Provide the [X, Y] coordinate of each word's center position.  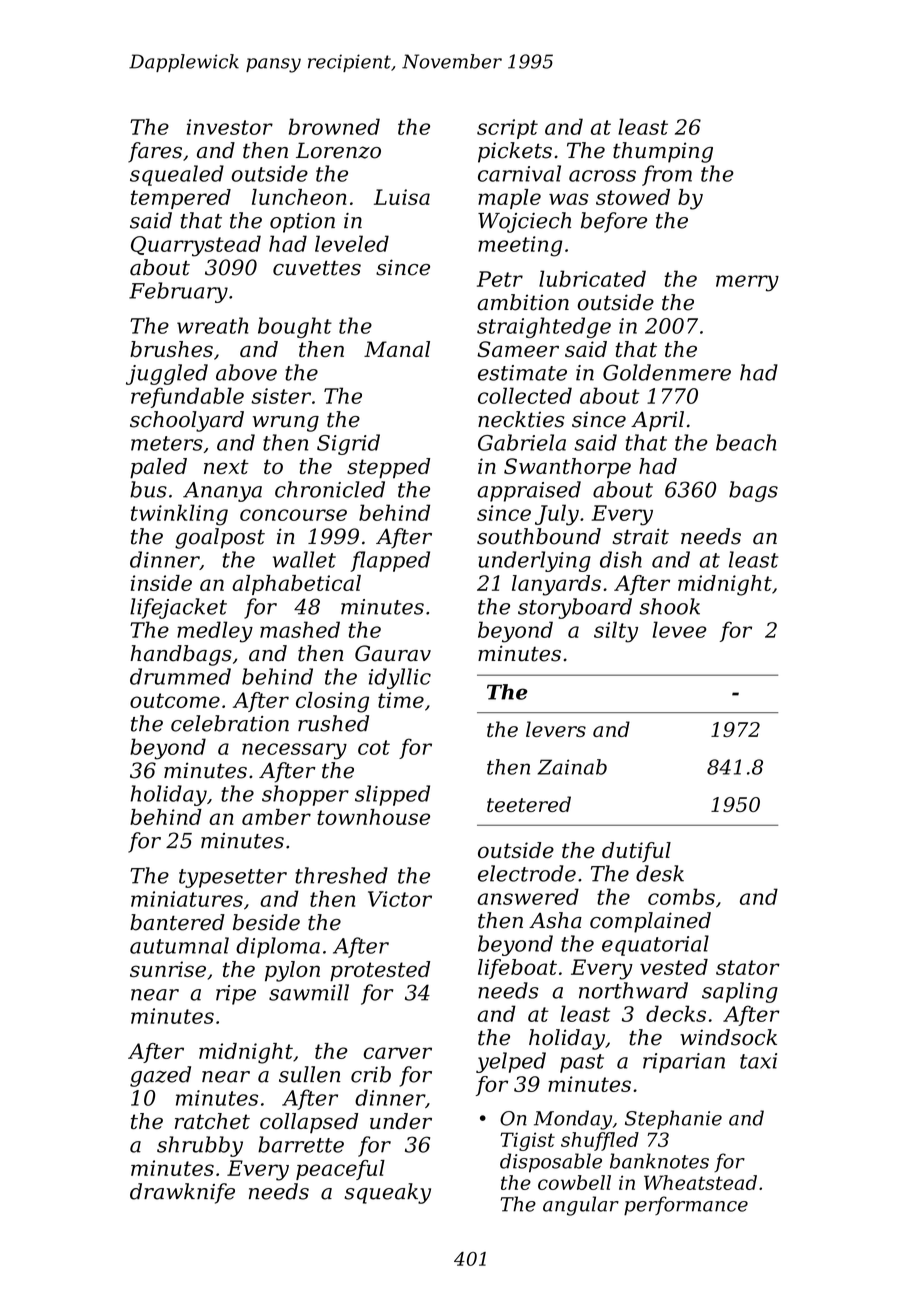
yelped [511, 1062]
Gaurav [393, 653]
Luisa [402, 197]
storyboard [575, 608]
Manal [397, 349]
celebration [230, 723]
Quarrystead [196, 246]
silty [616, 632]
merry [747, 283]
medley [215, 632]
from [667, 175]
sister [281, 396]
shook [669, 606]
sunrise [168, 969]
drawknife [182, 1193]
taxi [758, 1061]
